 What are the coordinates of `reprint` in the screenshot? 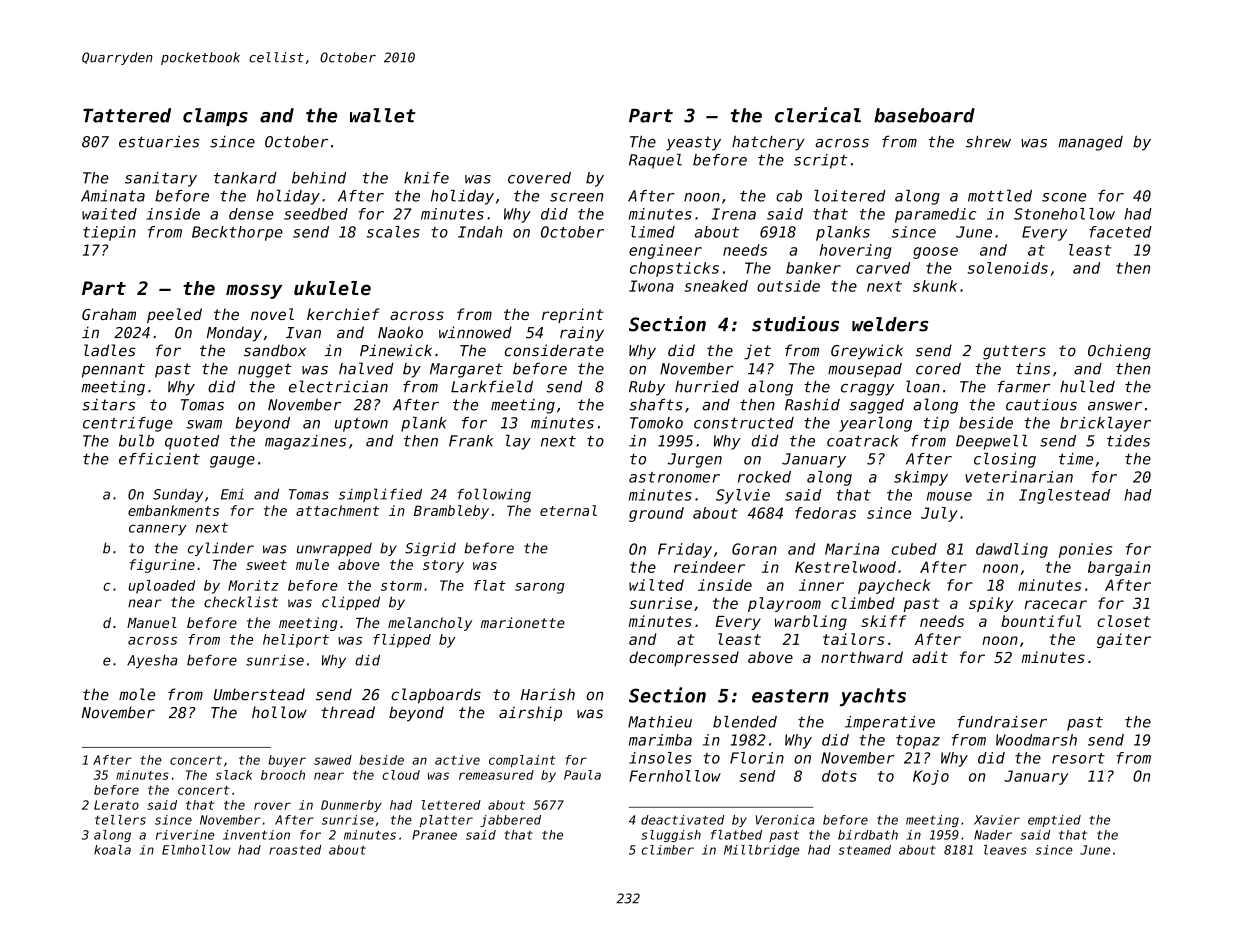 It's located at (572, 315).
